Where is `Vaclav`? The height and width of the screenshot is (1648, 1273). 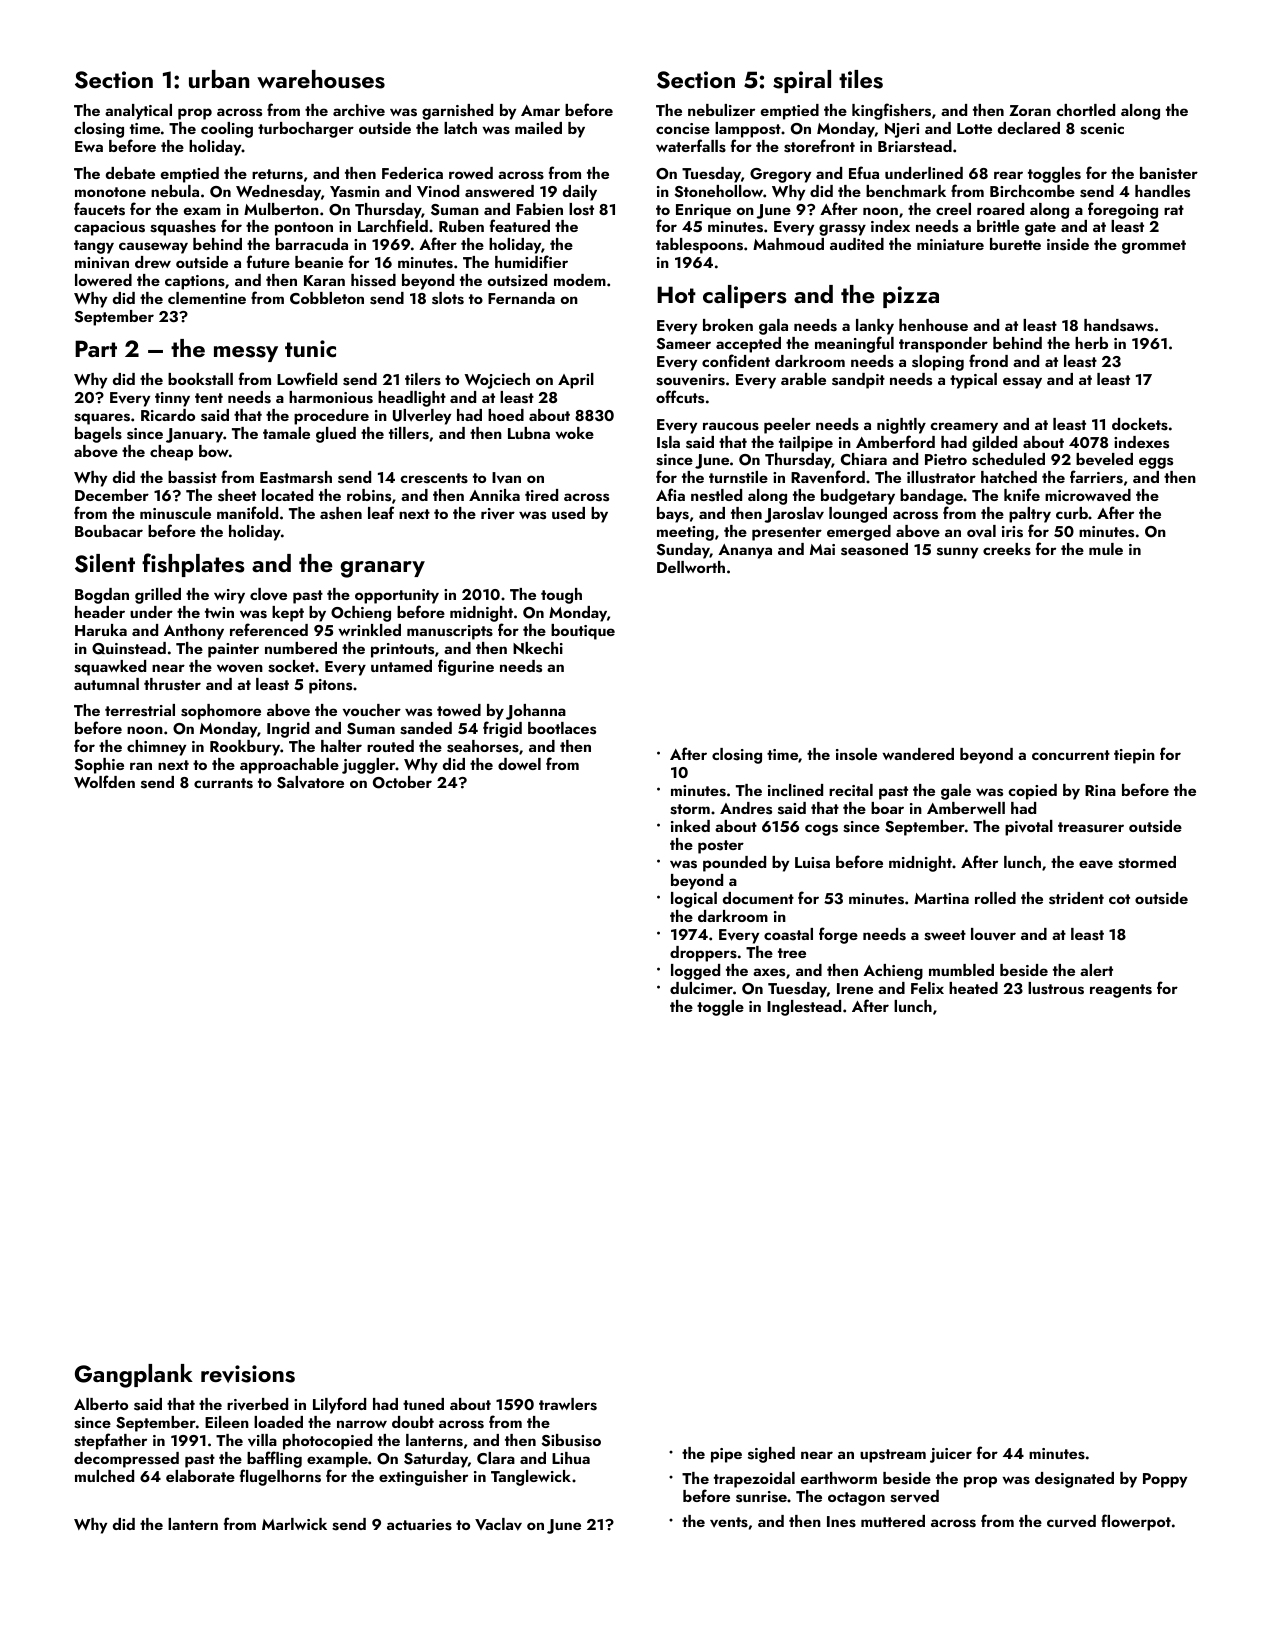 Vaclav is located at coordinates (498, 1524).
